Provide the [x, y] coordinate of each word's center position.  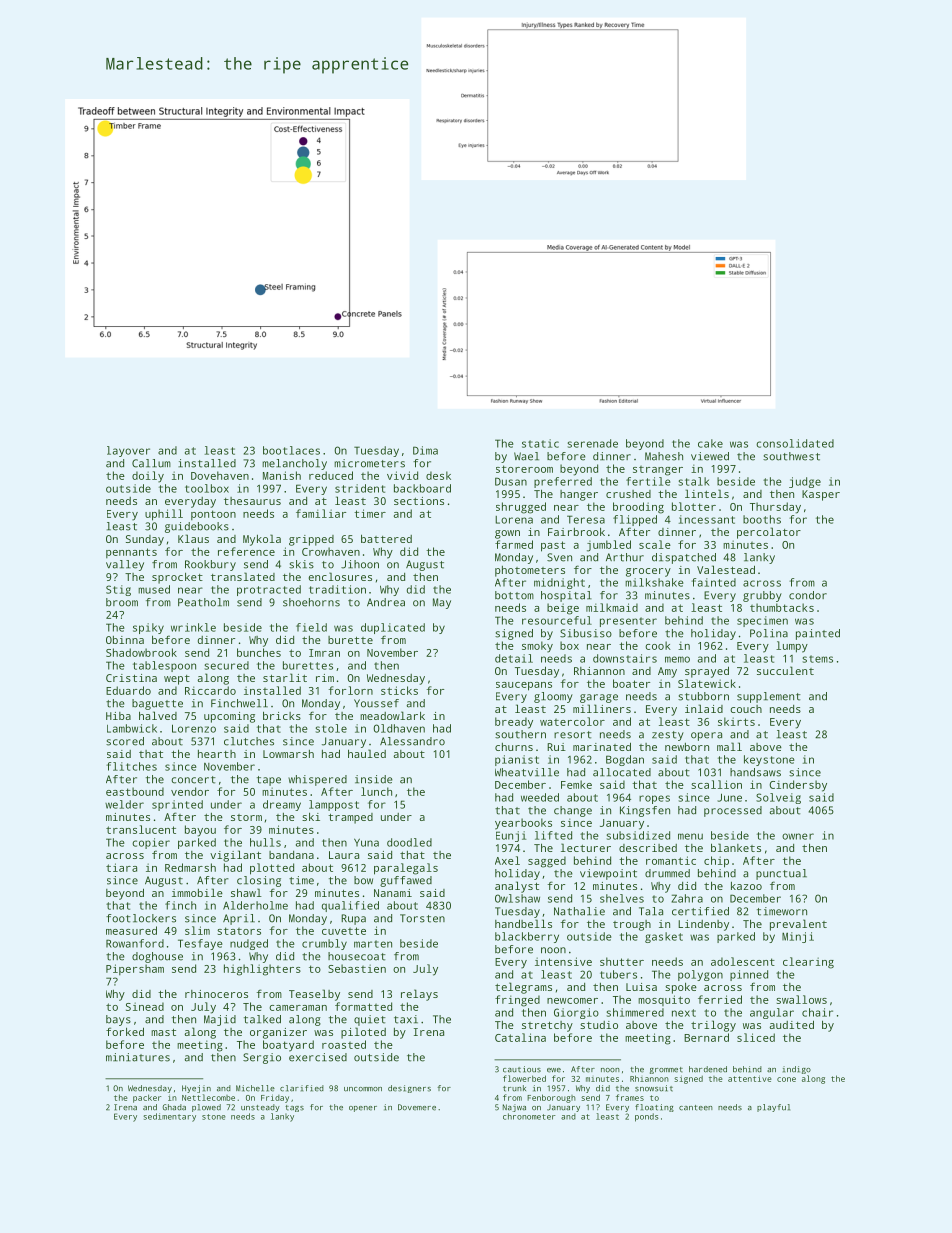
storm [246, 817]
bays [118, 1020]
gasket [664, 937]
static [540, 443]
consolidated [795, 443]
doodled [409, 842]
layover [128, 451]
